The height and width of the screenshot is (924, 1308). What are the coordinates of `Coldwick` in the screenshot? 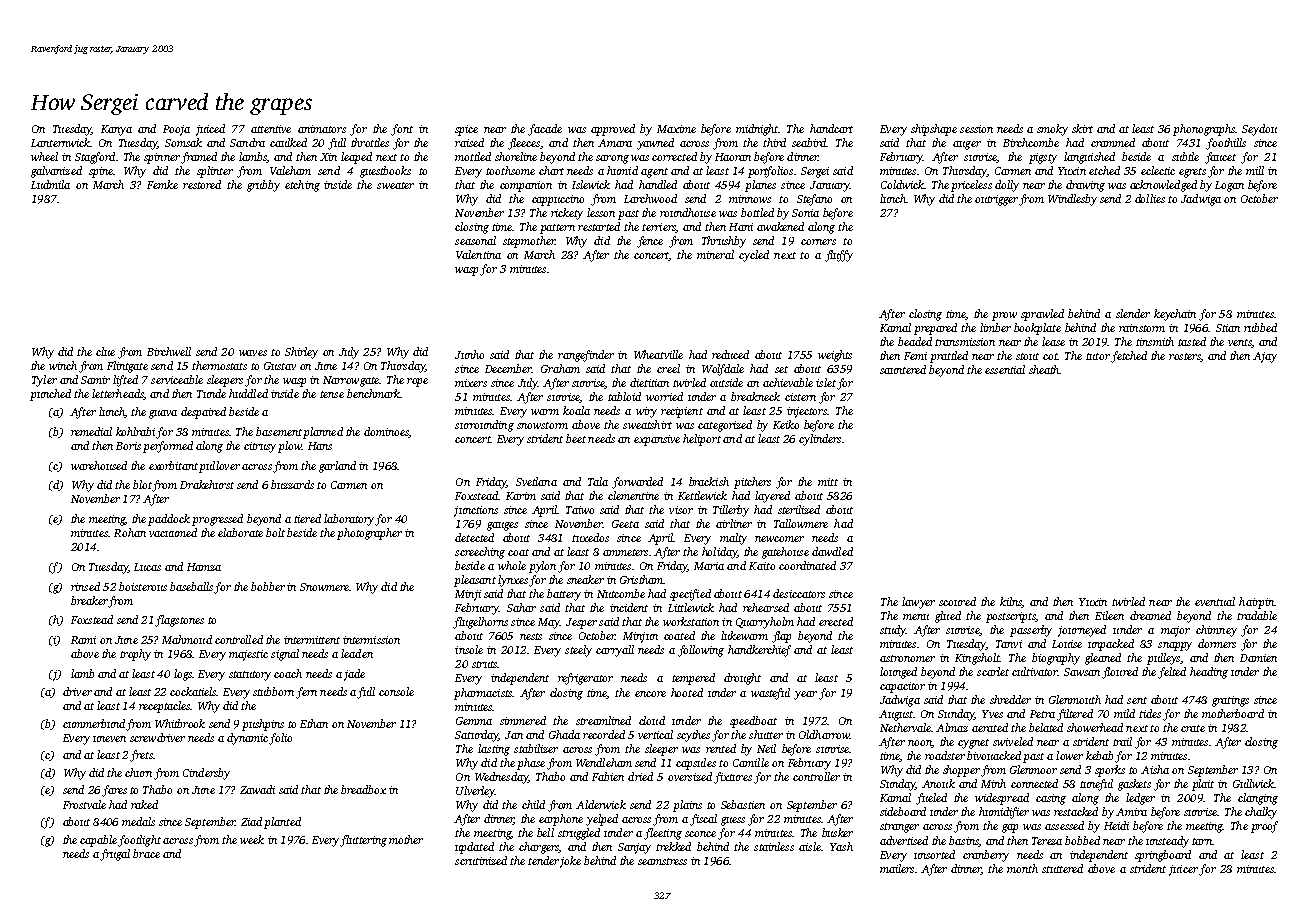 It's located at (902, 184).
